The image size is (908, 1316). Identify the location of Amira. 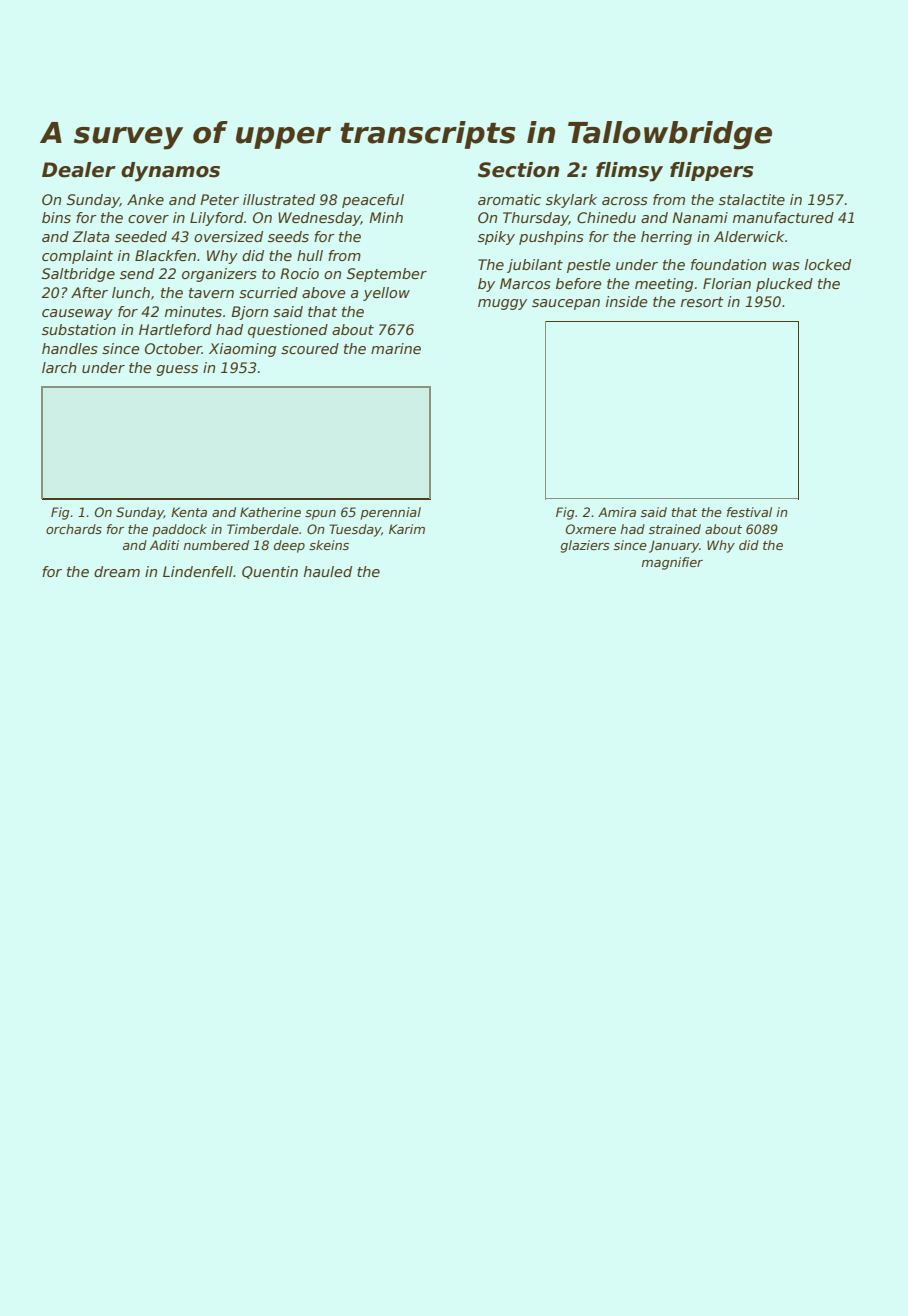
(617, 512).
